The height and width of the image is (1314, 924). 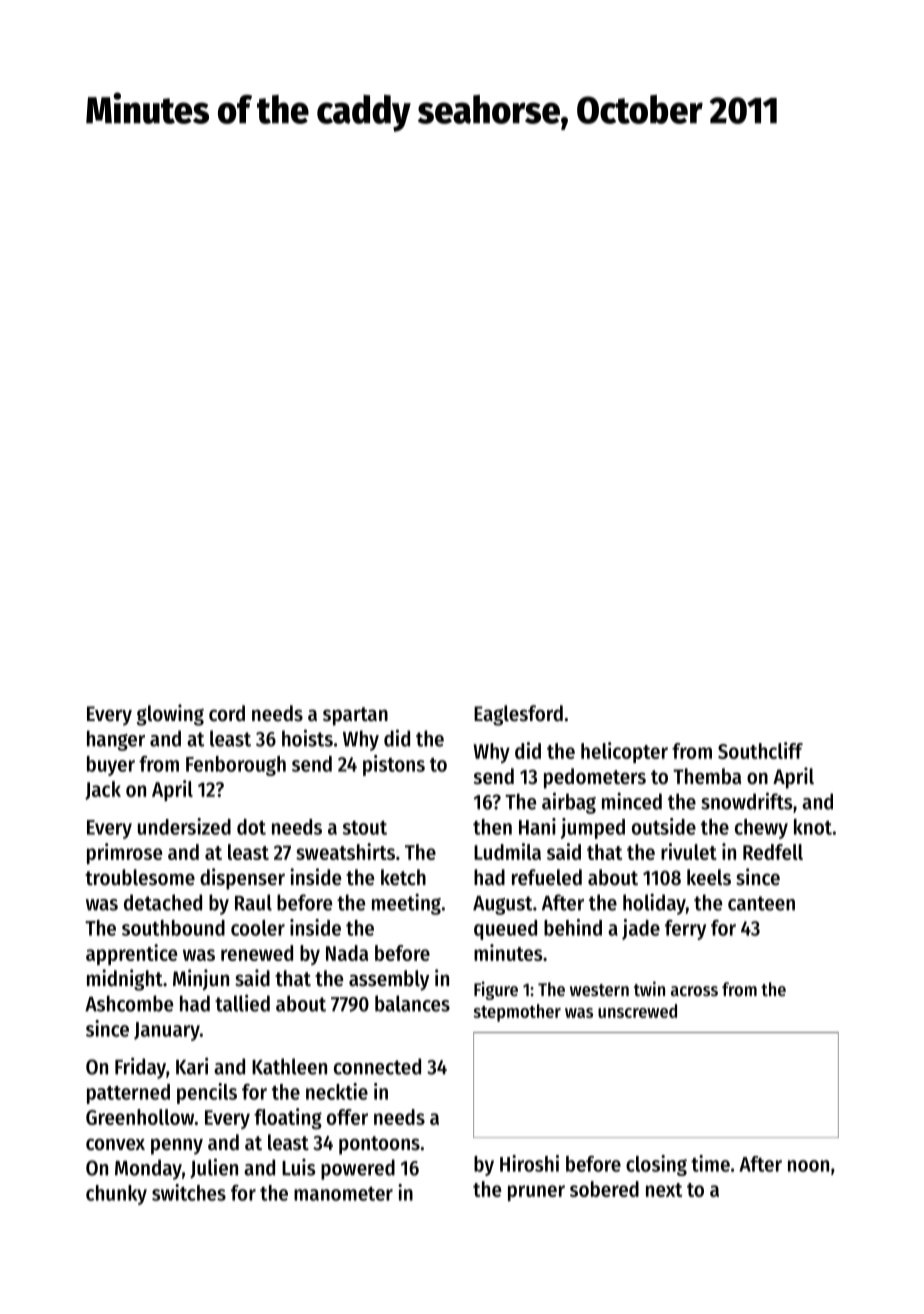 I want to click on unscrewed, so click(x=637, y=1011).
